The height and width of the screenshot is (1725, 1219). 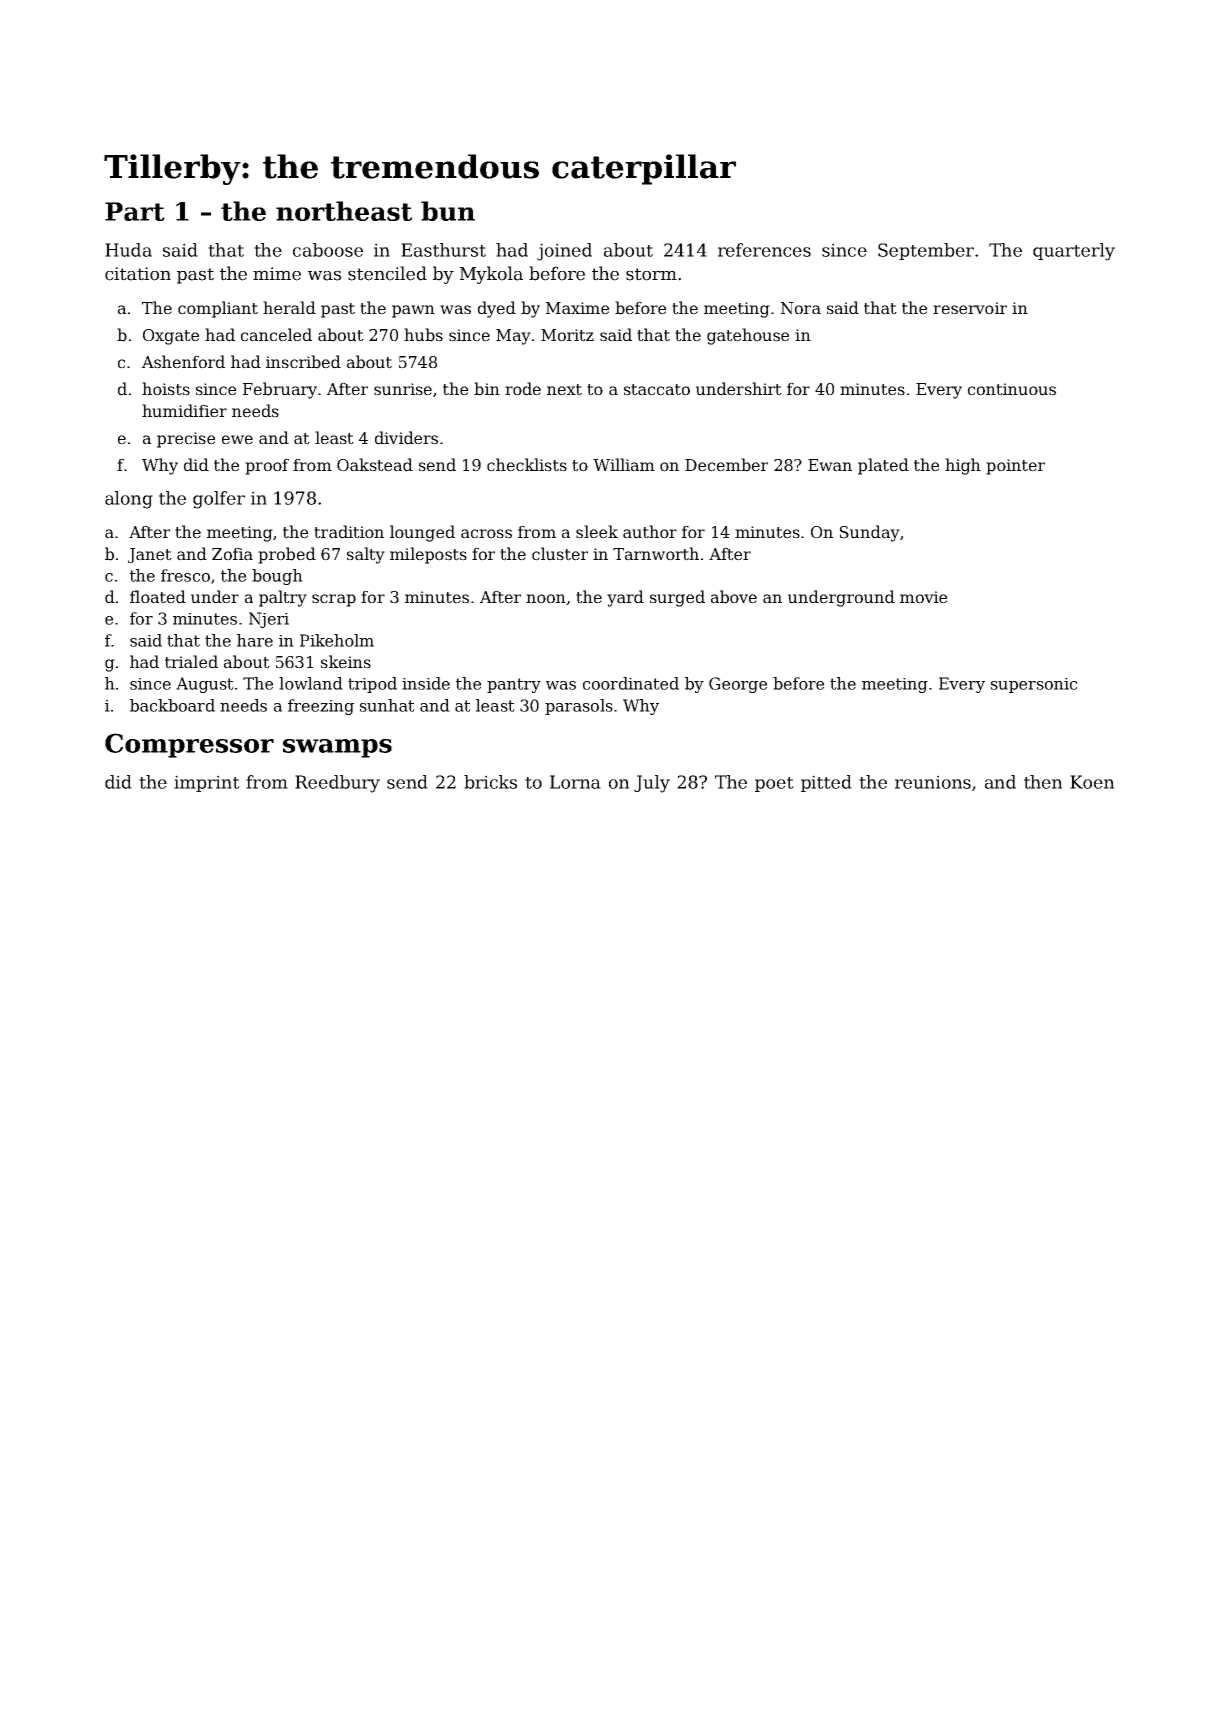 I want to click on dividers, so click(x=406, y=438).
